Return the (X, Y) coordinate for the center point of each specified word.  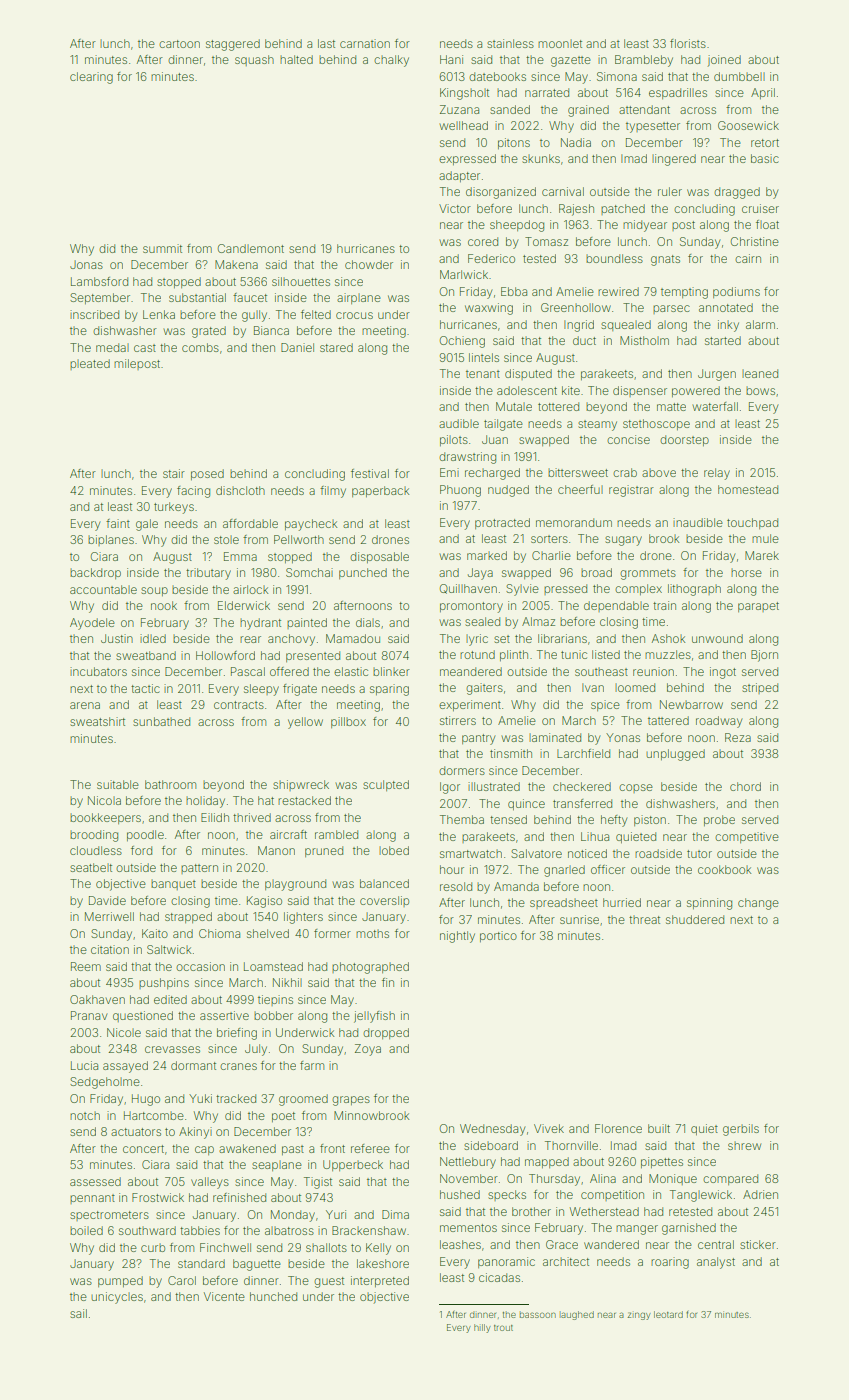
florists (688, 43)
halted (296, 59)
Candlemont (251, 248)
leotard (668, 1314)
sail (78, 1313)
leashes (460, 1244)
